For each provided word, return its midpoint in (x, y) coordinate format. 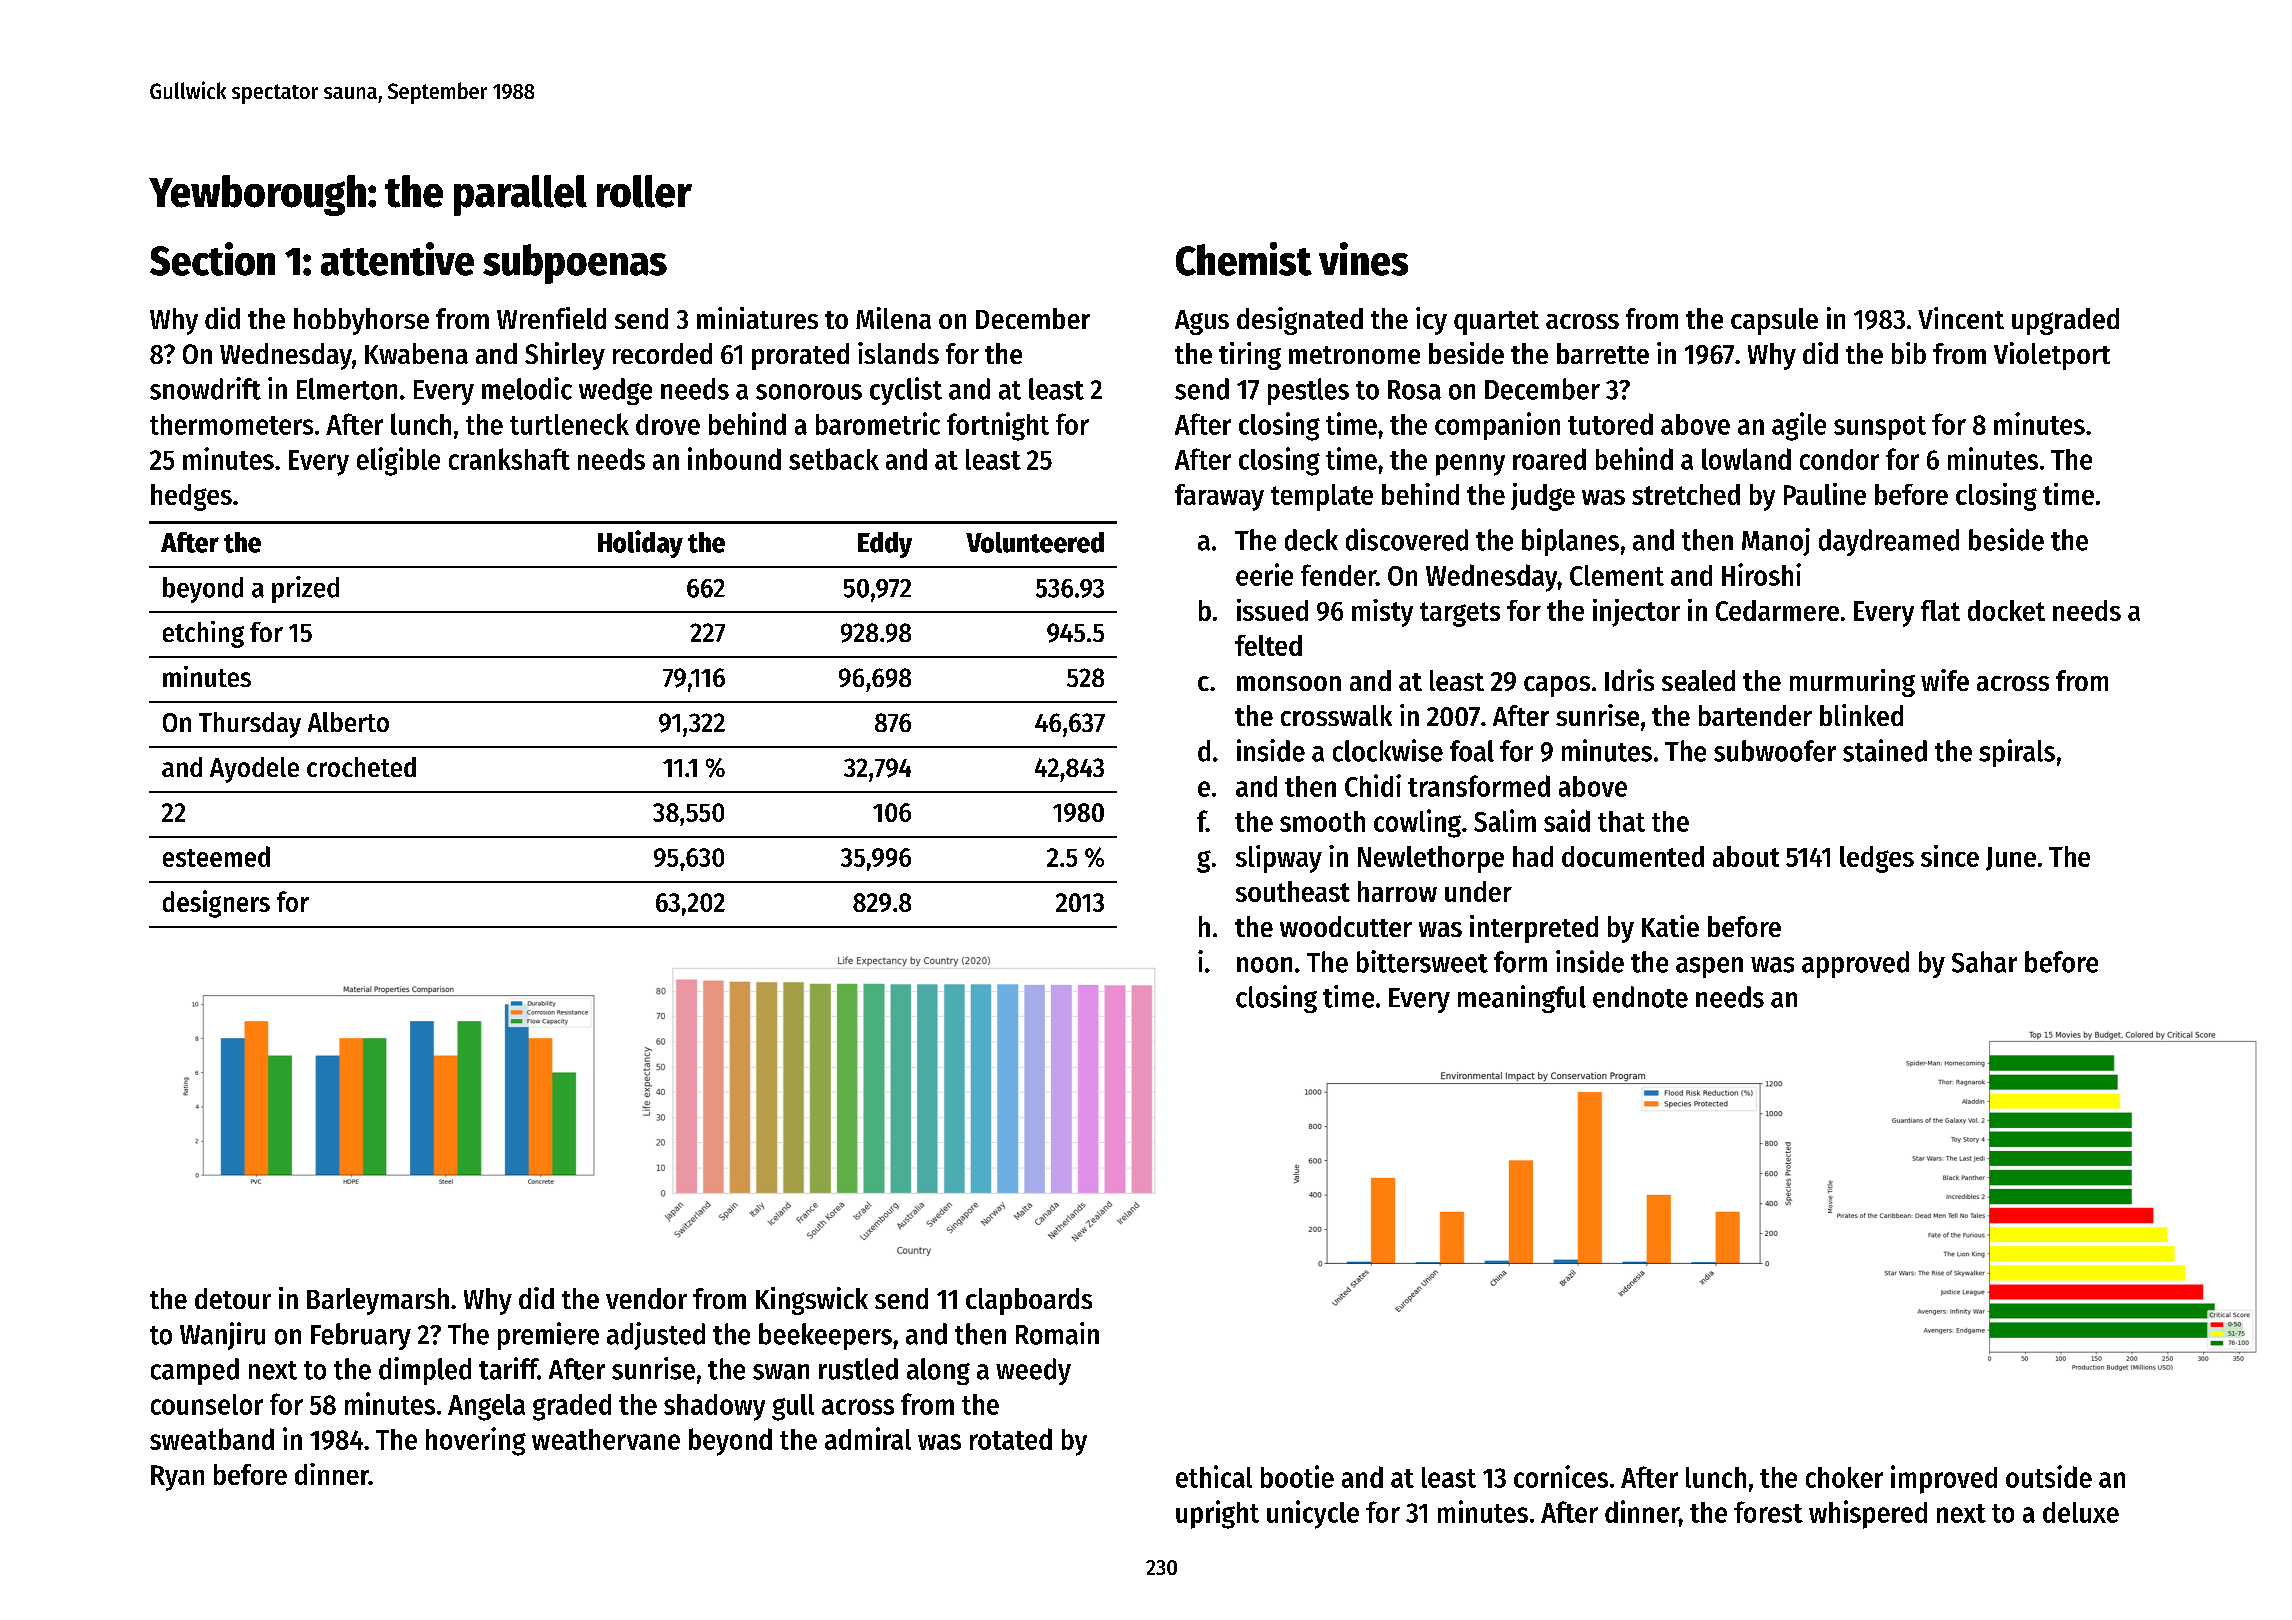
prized (305, 589)
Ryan (177, 1478)
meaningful (1522, 999)
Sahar (1984, 962)
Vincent (1961, 318)
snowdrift (205, 388)
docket (2006, 610)
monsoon (1289, 683)
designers (216, 904)
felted (1268, 645)
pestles (1308, 391)
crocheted (361, 767)
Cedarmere (1777, 610)
